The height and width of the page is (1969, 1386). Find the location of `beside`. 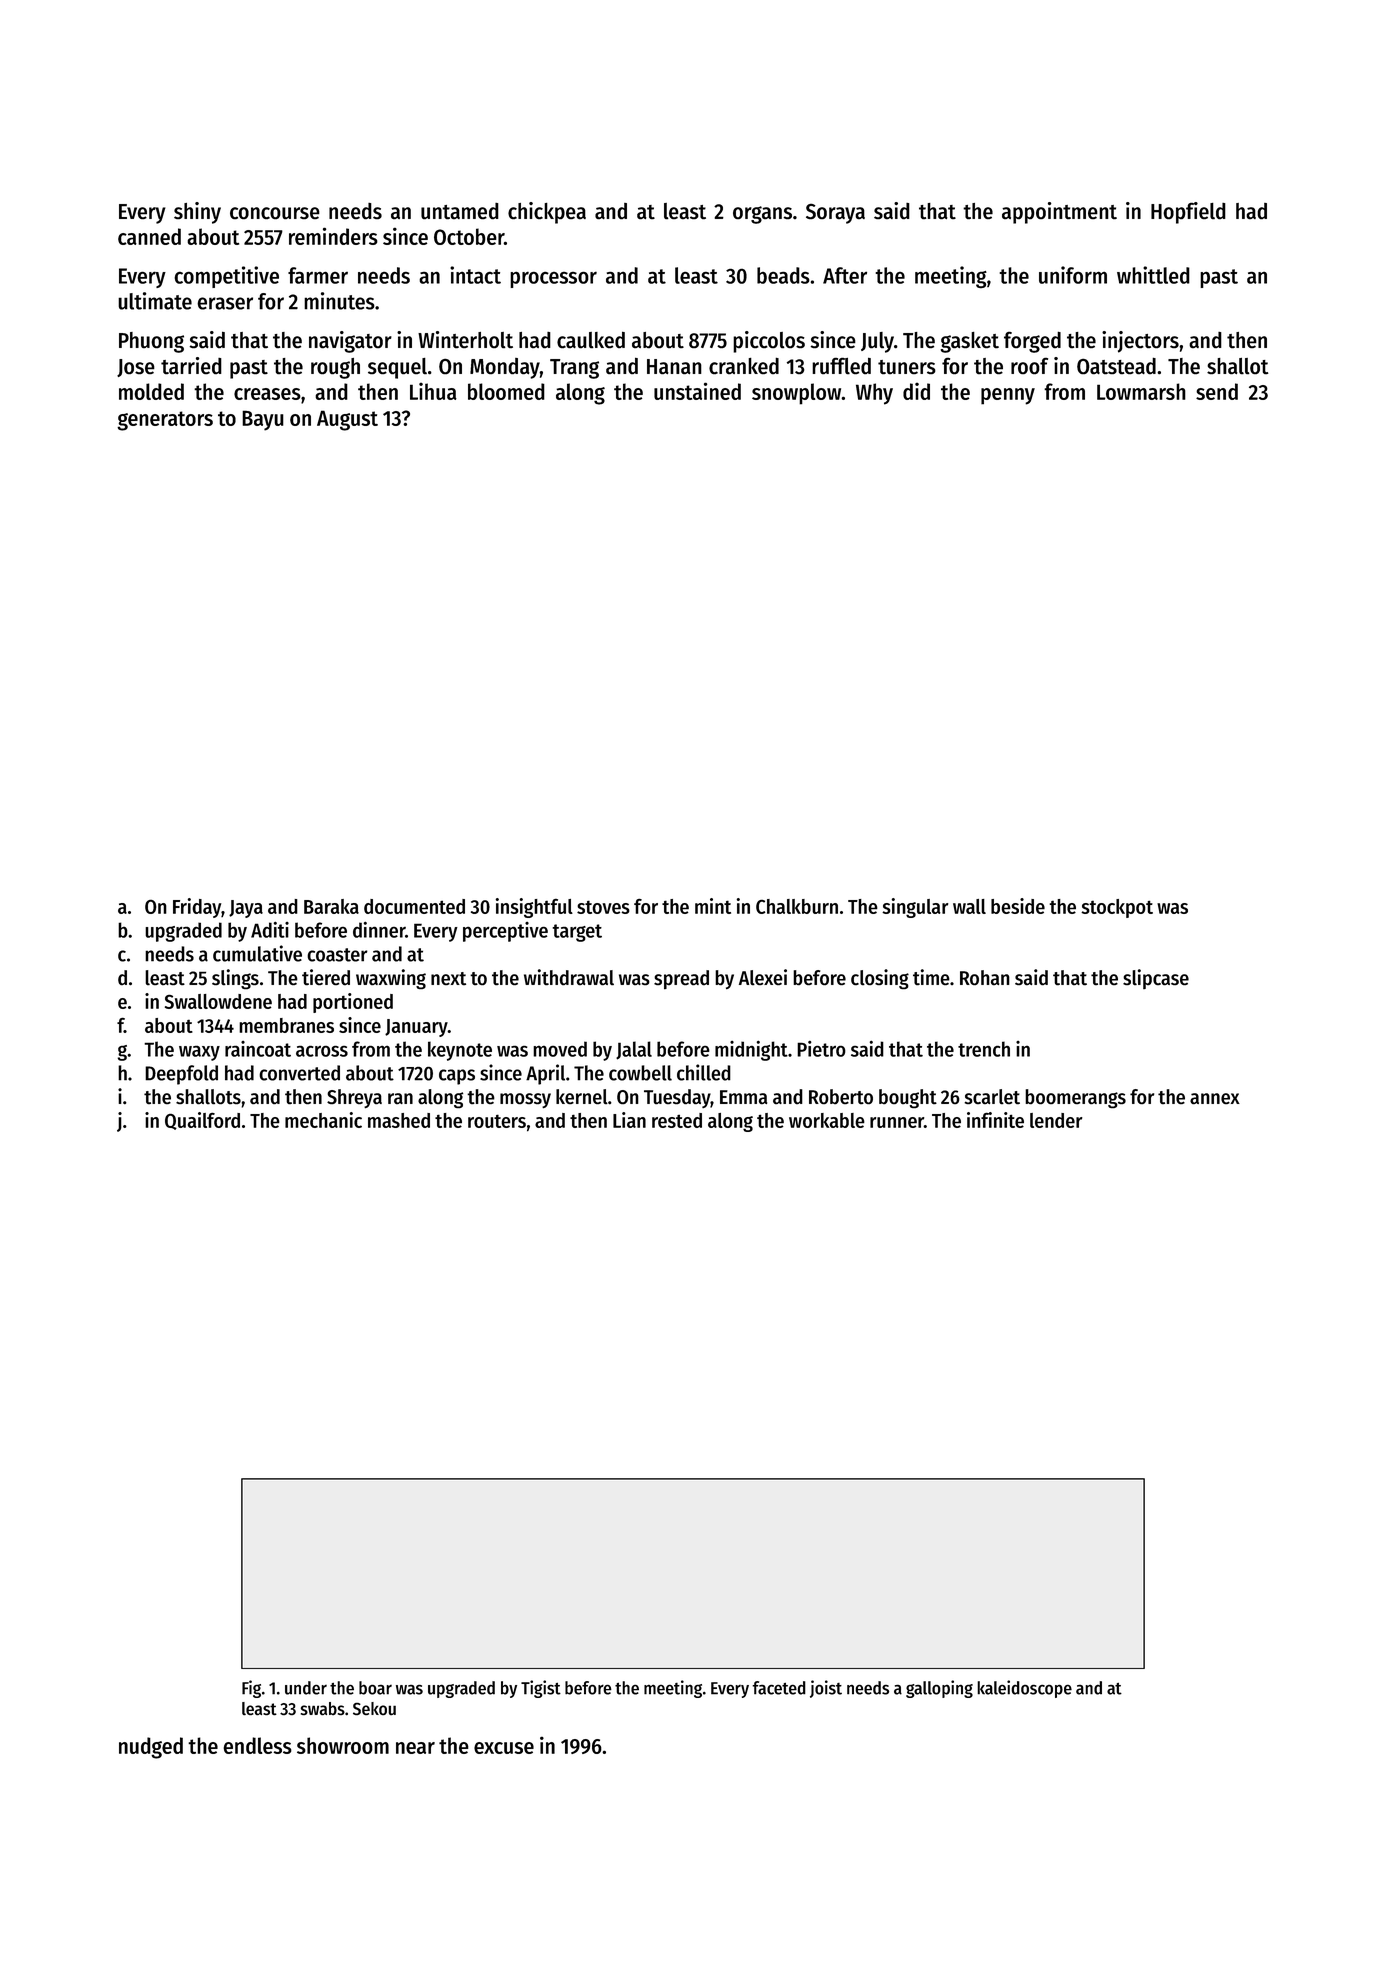

beside is located at coordinates (1018, 906).
